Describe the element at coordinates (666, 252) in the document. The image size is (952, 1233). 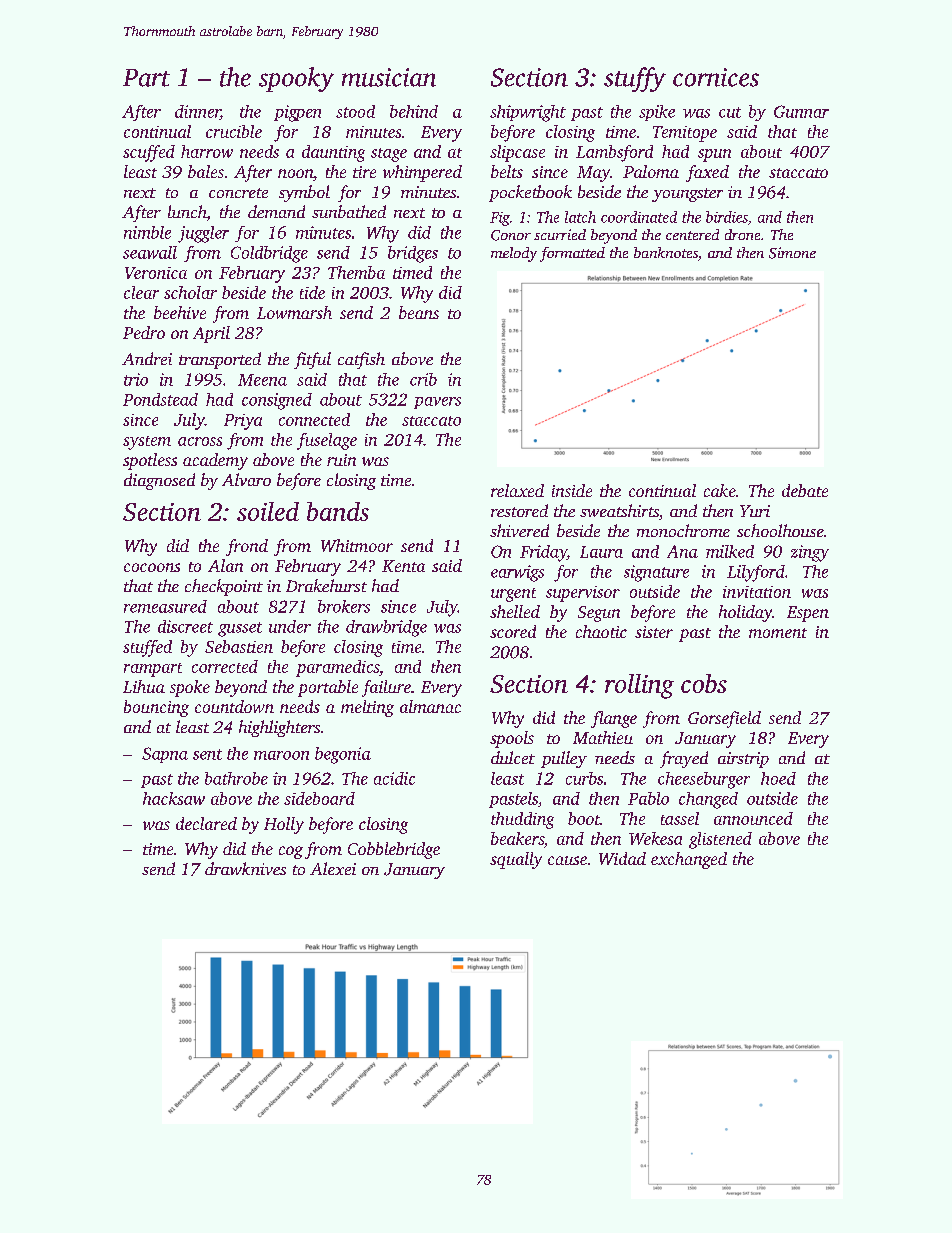
I see `banknotes` at that location.
